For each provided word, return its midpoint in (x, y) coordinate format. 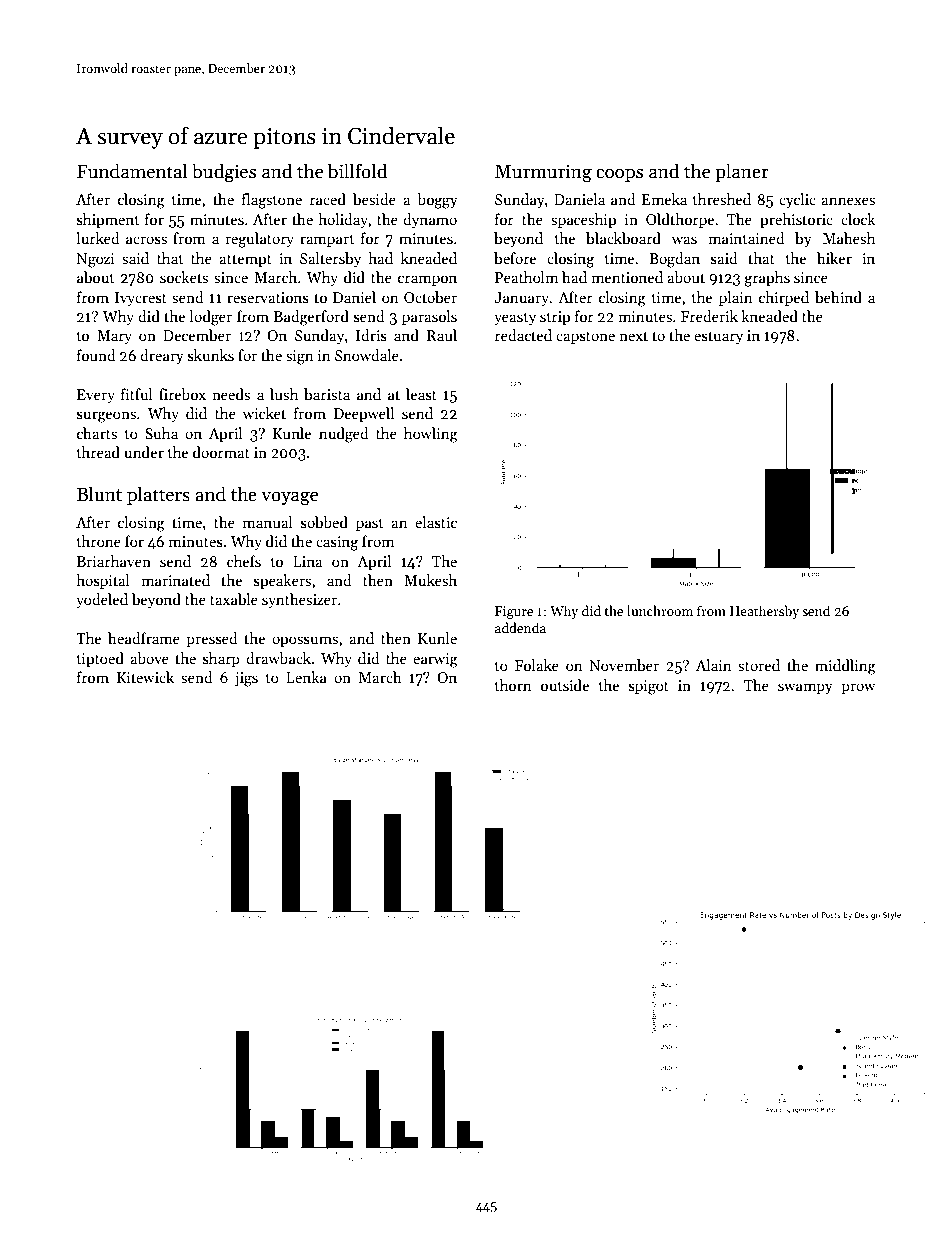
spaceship (583, 220)
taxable (234, 599)
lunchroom (660, 610)
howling (431, 435)
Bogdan (674, 260)
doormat (221, 452)
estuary (718, 337)
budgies (224, 173)
